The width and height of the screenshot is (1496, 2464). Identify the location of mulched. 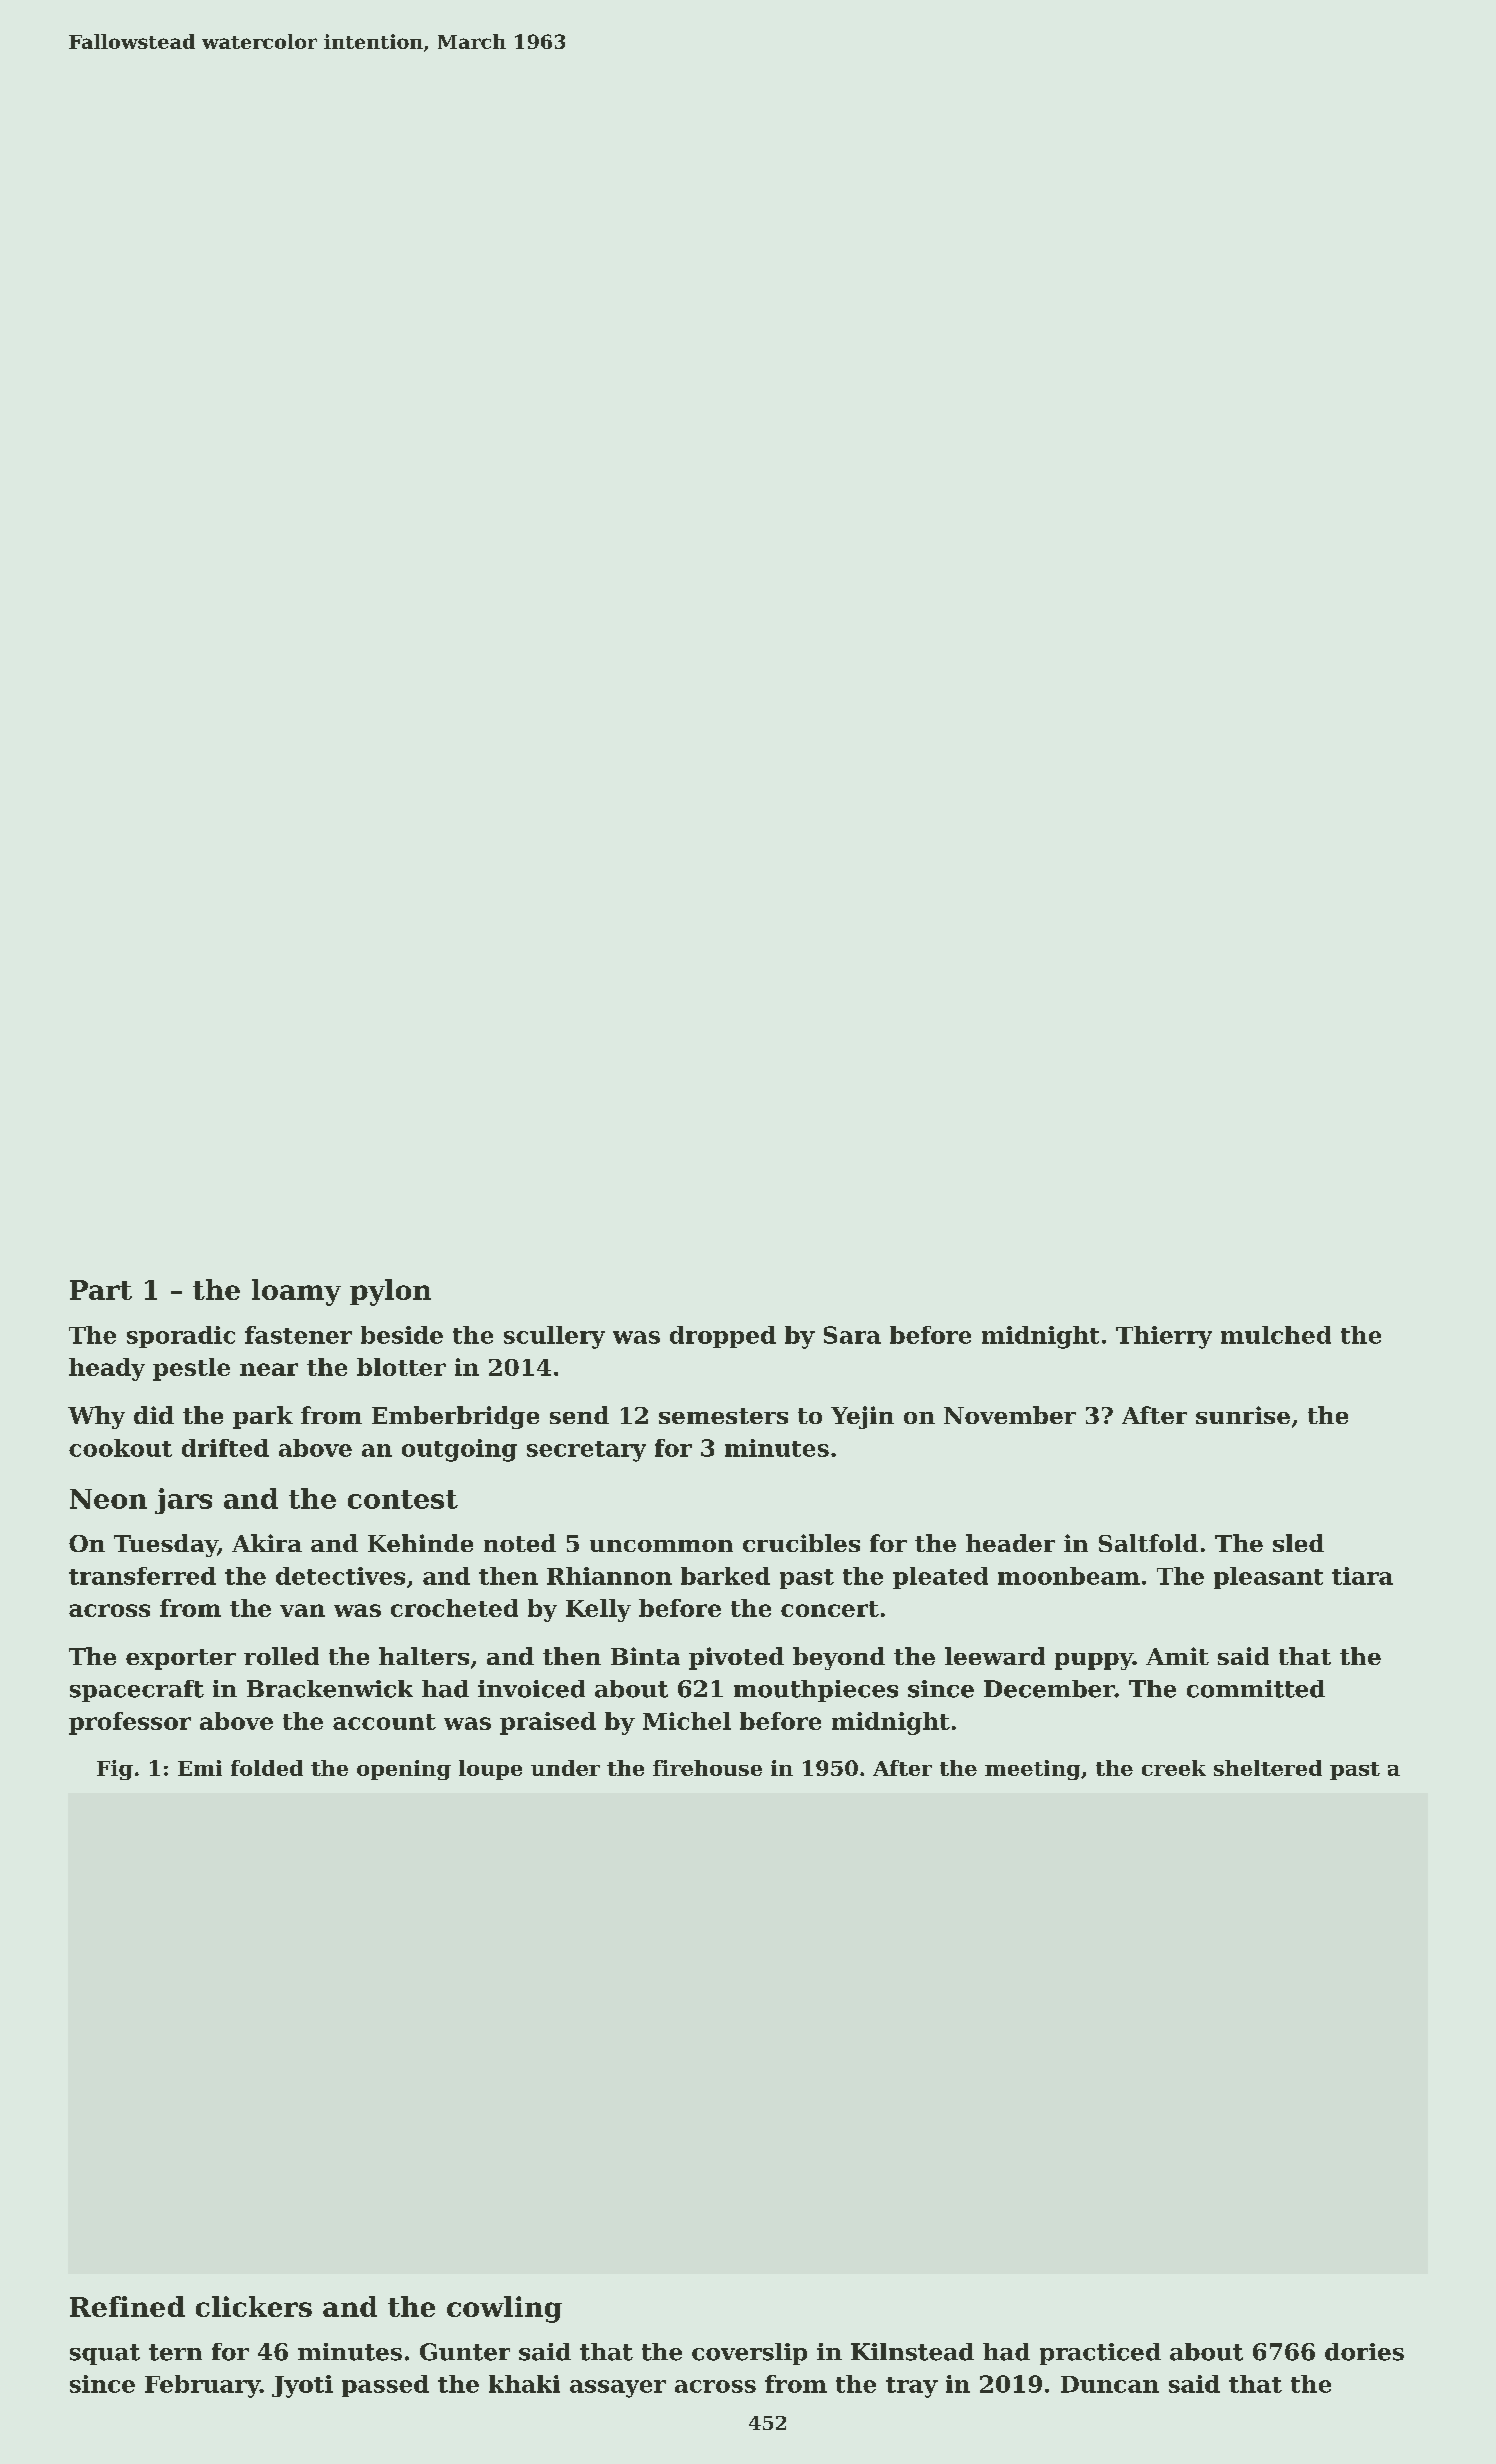
(1276, 1335).
